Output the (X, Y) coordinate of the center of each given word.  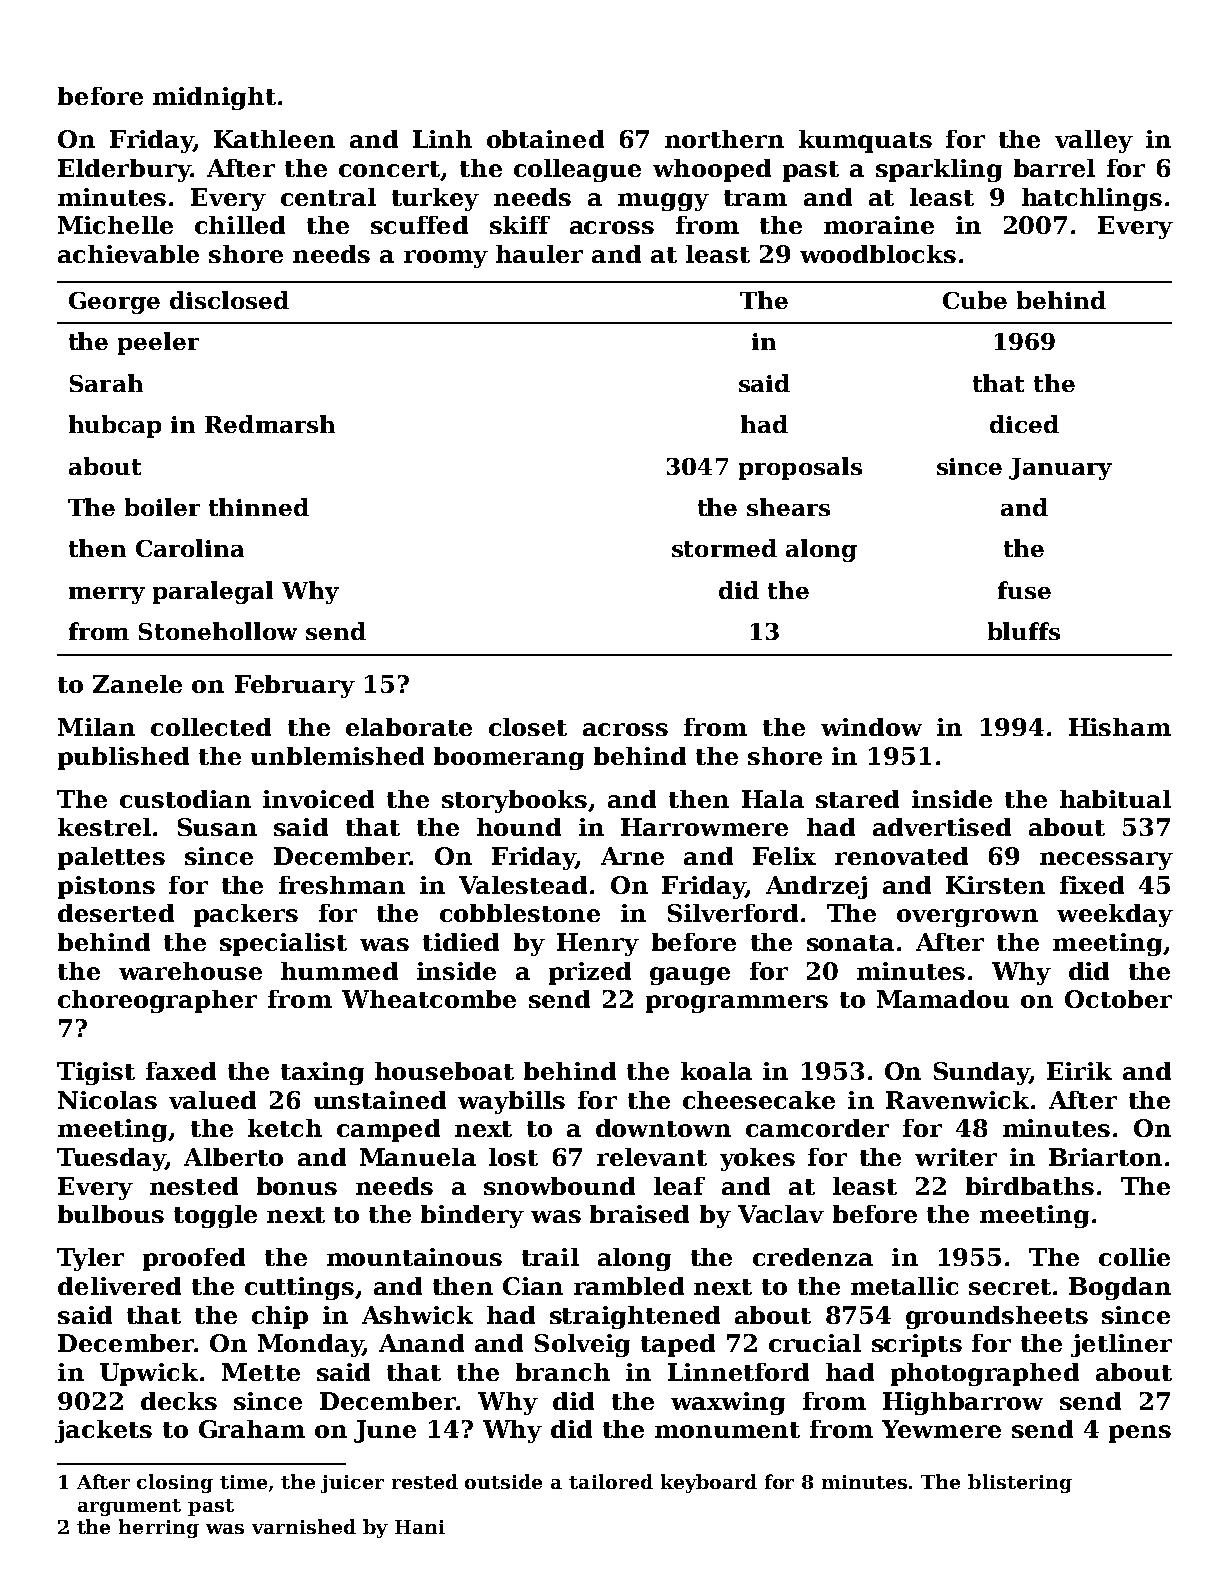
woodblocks (878, 254)
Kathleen (274, 139)
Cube (975, 300)
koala (716, 1071)
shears (788, 507)
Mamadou (943, 999)
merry (107, 595)
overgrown (967, 918)
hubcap (115, 426)
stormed (724, 548)
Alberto (233, 1157)
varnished (304, 1526)
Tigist (96, 1073)
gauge (690, 976)
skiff (520, 225)
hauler (539, 254)
